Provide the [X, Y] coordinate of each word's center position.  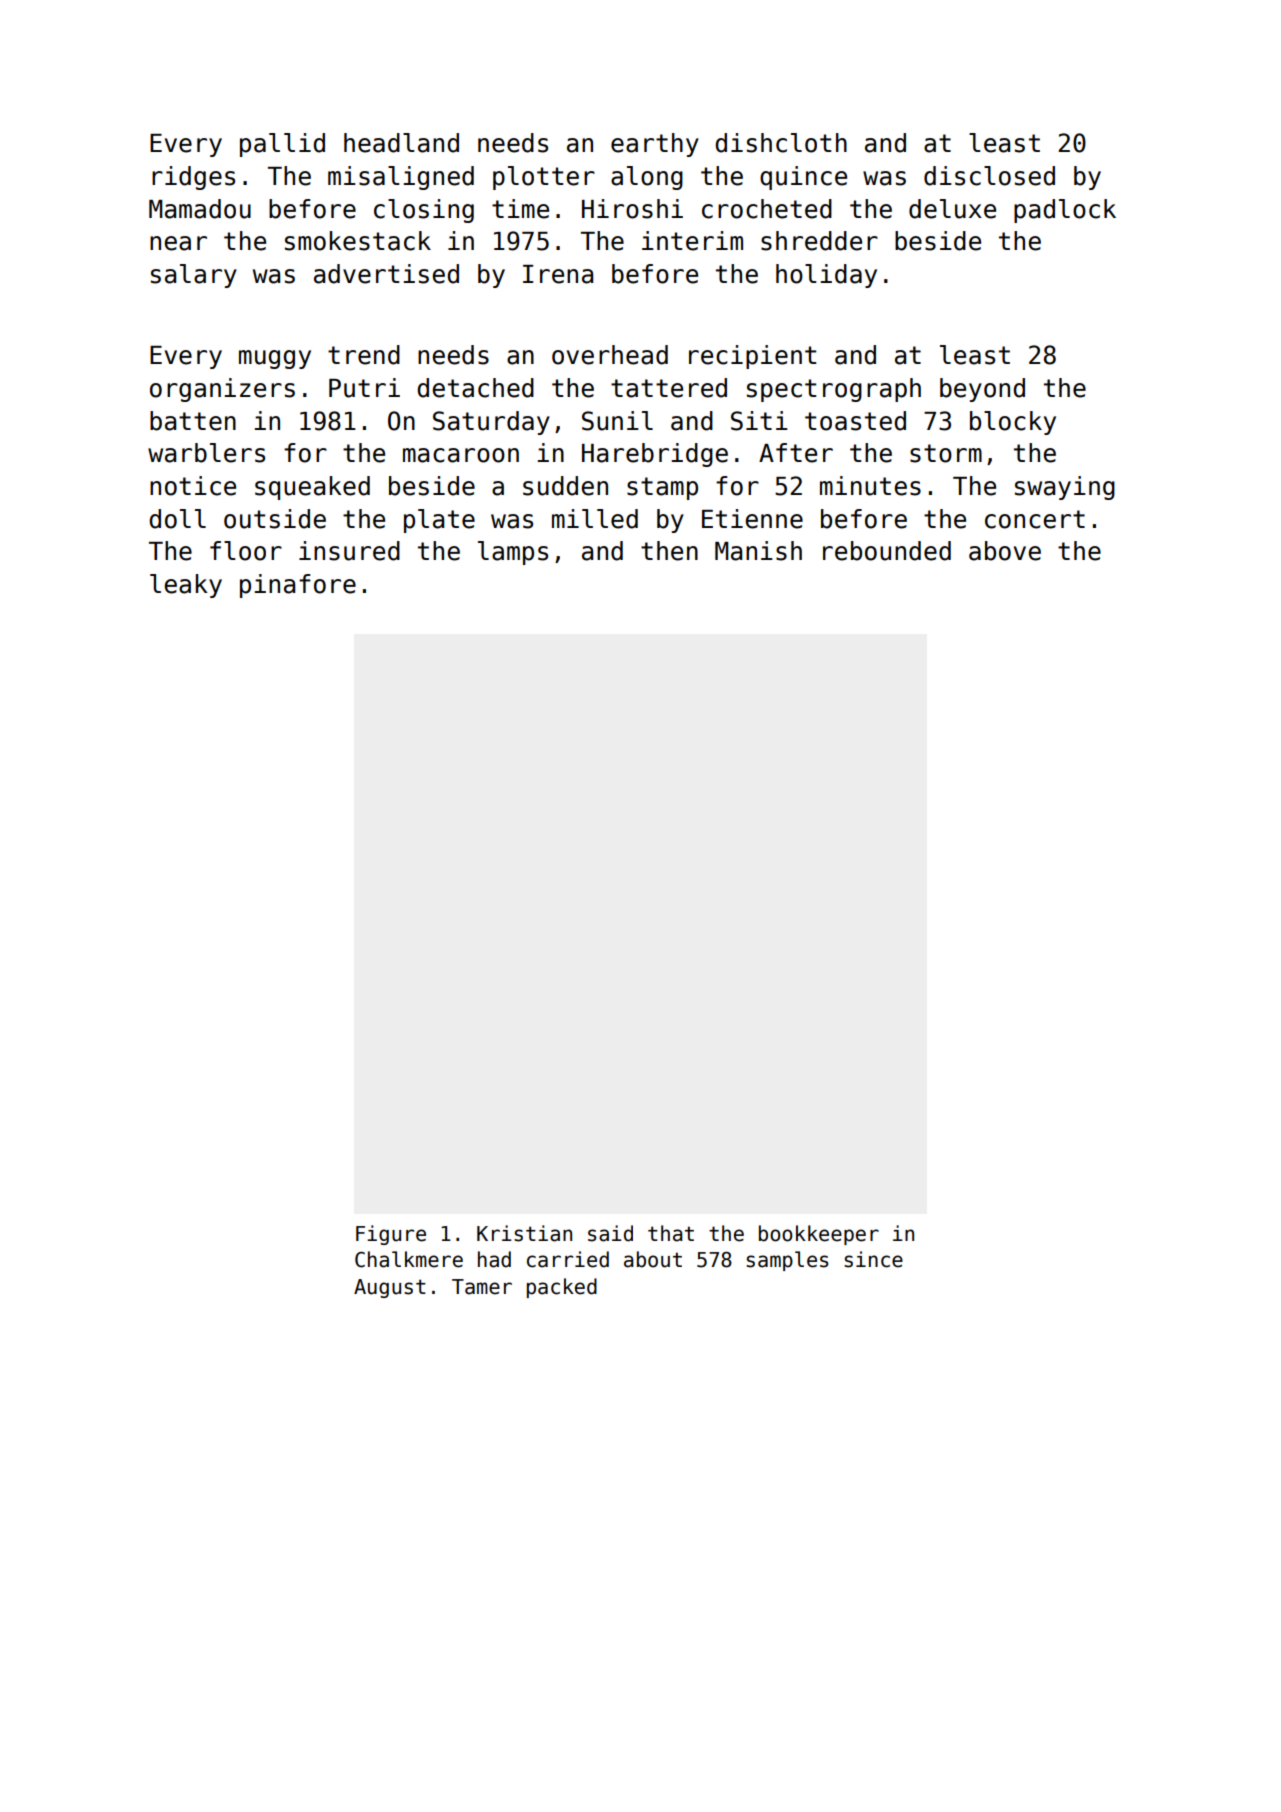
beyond [982, 390]
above [1005, 551]
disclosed [989, 176]
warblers [206, 453]
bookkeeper [819, 1235]
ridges [193, 178]
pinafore [298, 586]
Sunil [617, 421]
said [610, 1233]
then [669, 551]
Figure [391, 1235]
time [520, 209]
